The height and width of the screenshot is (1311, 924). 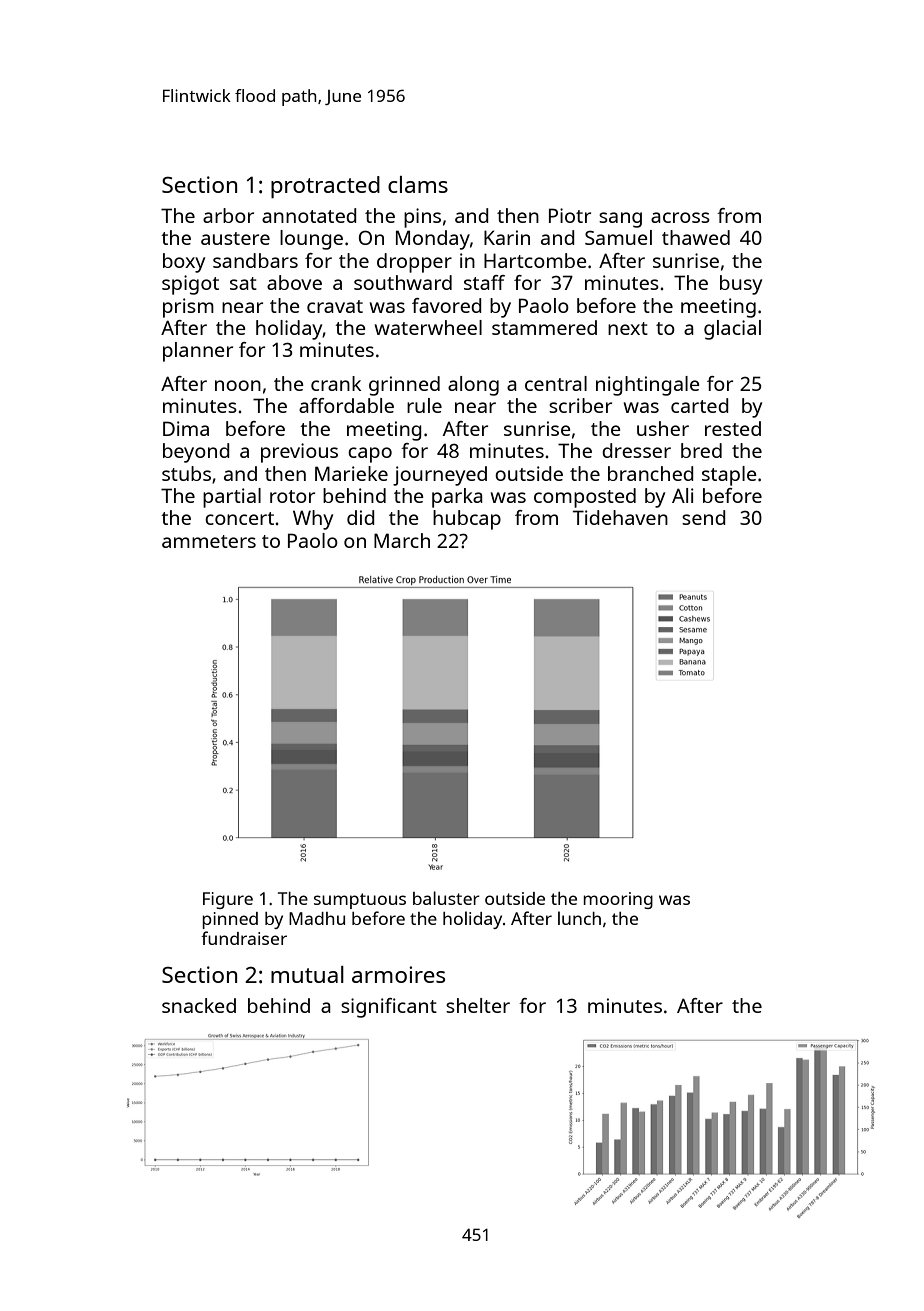 What do you see at coordinates (360, 901) in the screenshot?
I see `sumptuous` at bounding box center [360, 901].
